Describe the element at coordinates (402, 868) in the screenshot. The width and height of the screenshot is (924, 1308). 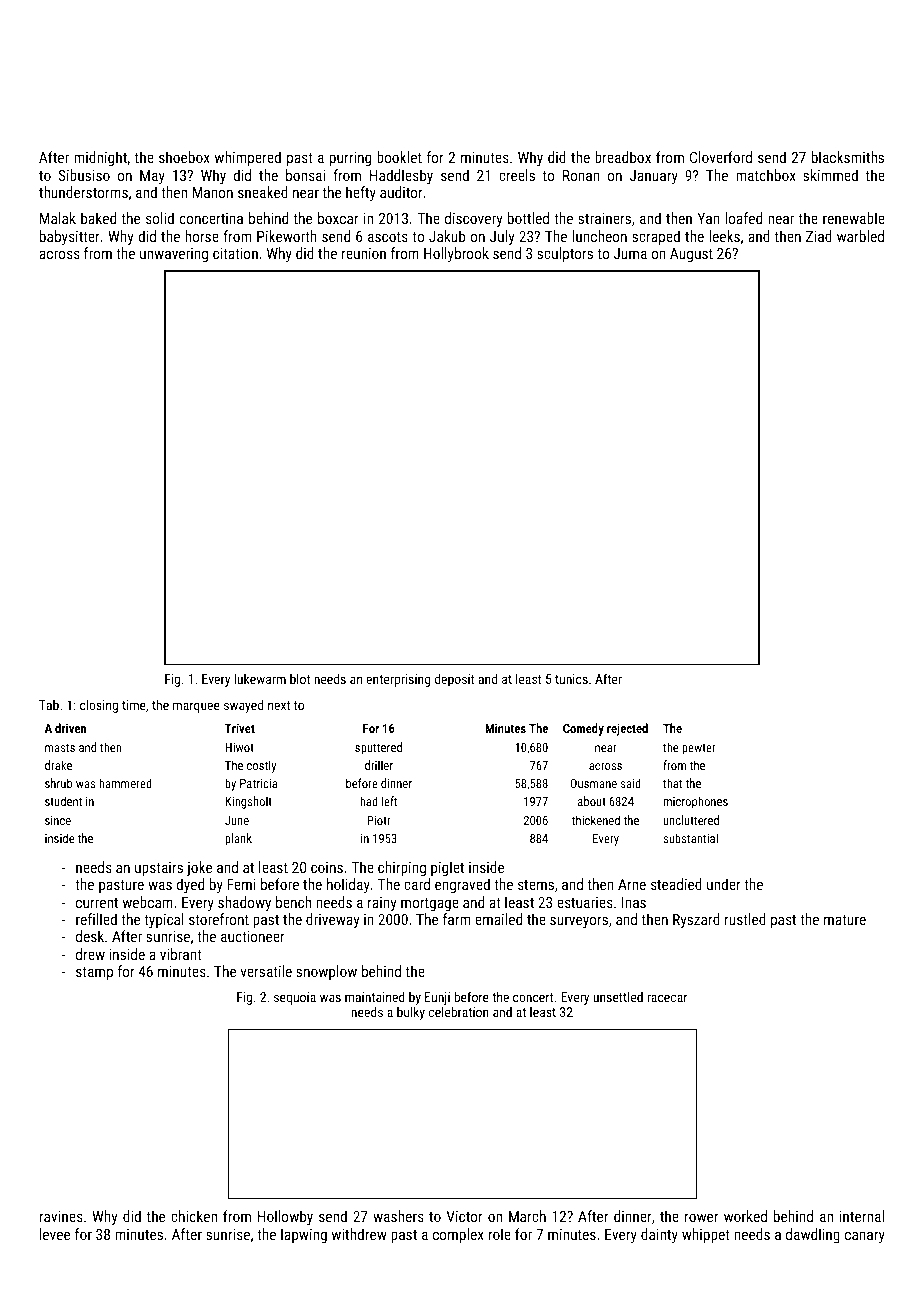
I see `chirping` at that location.
